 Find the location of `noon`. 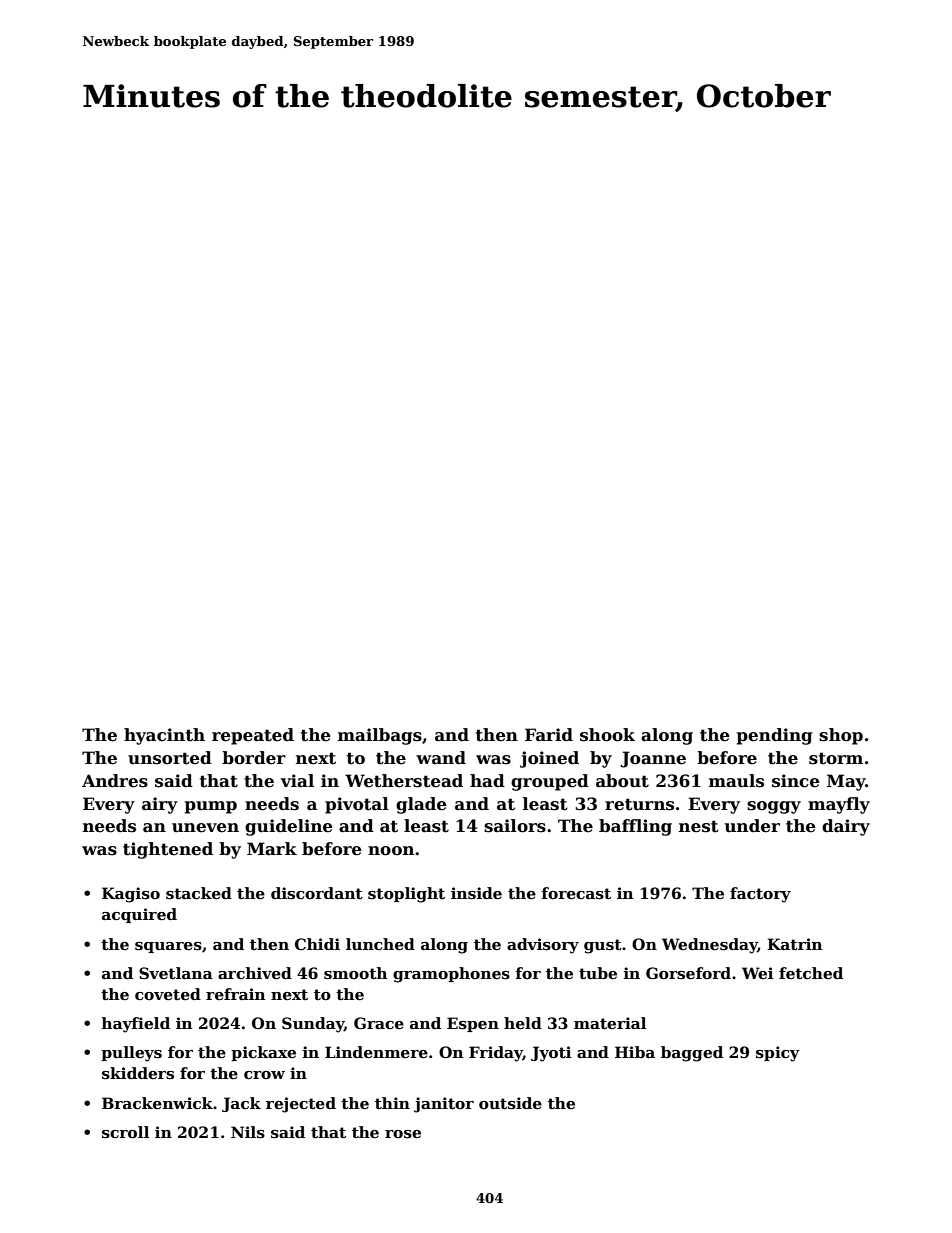

noon is located at coordinates (391, 851).
